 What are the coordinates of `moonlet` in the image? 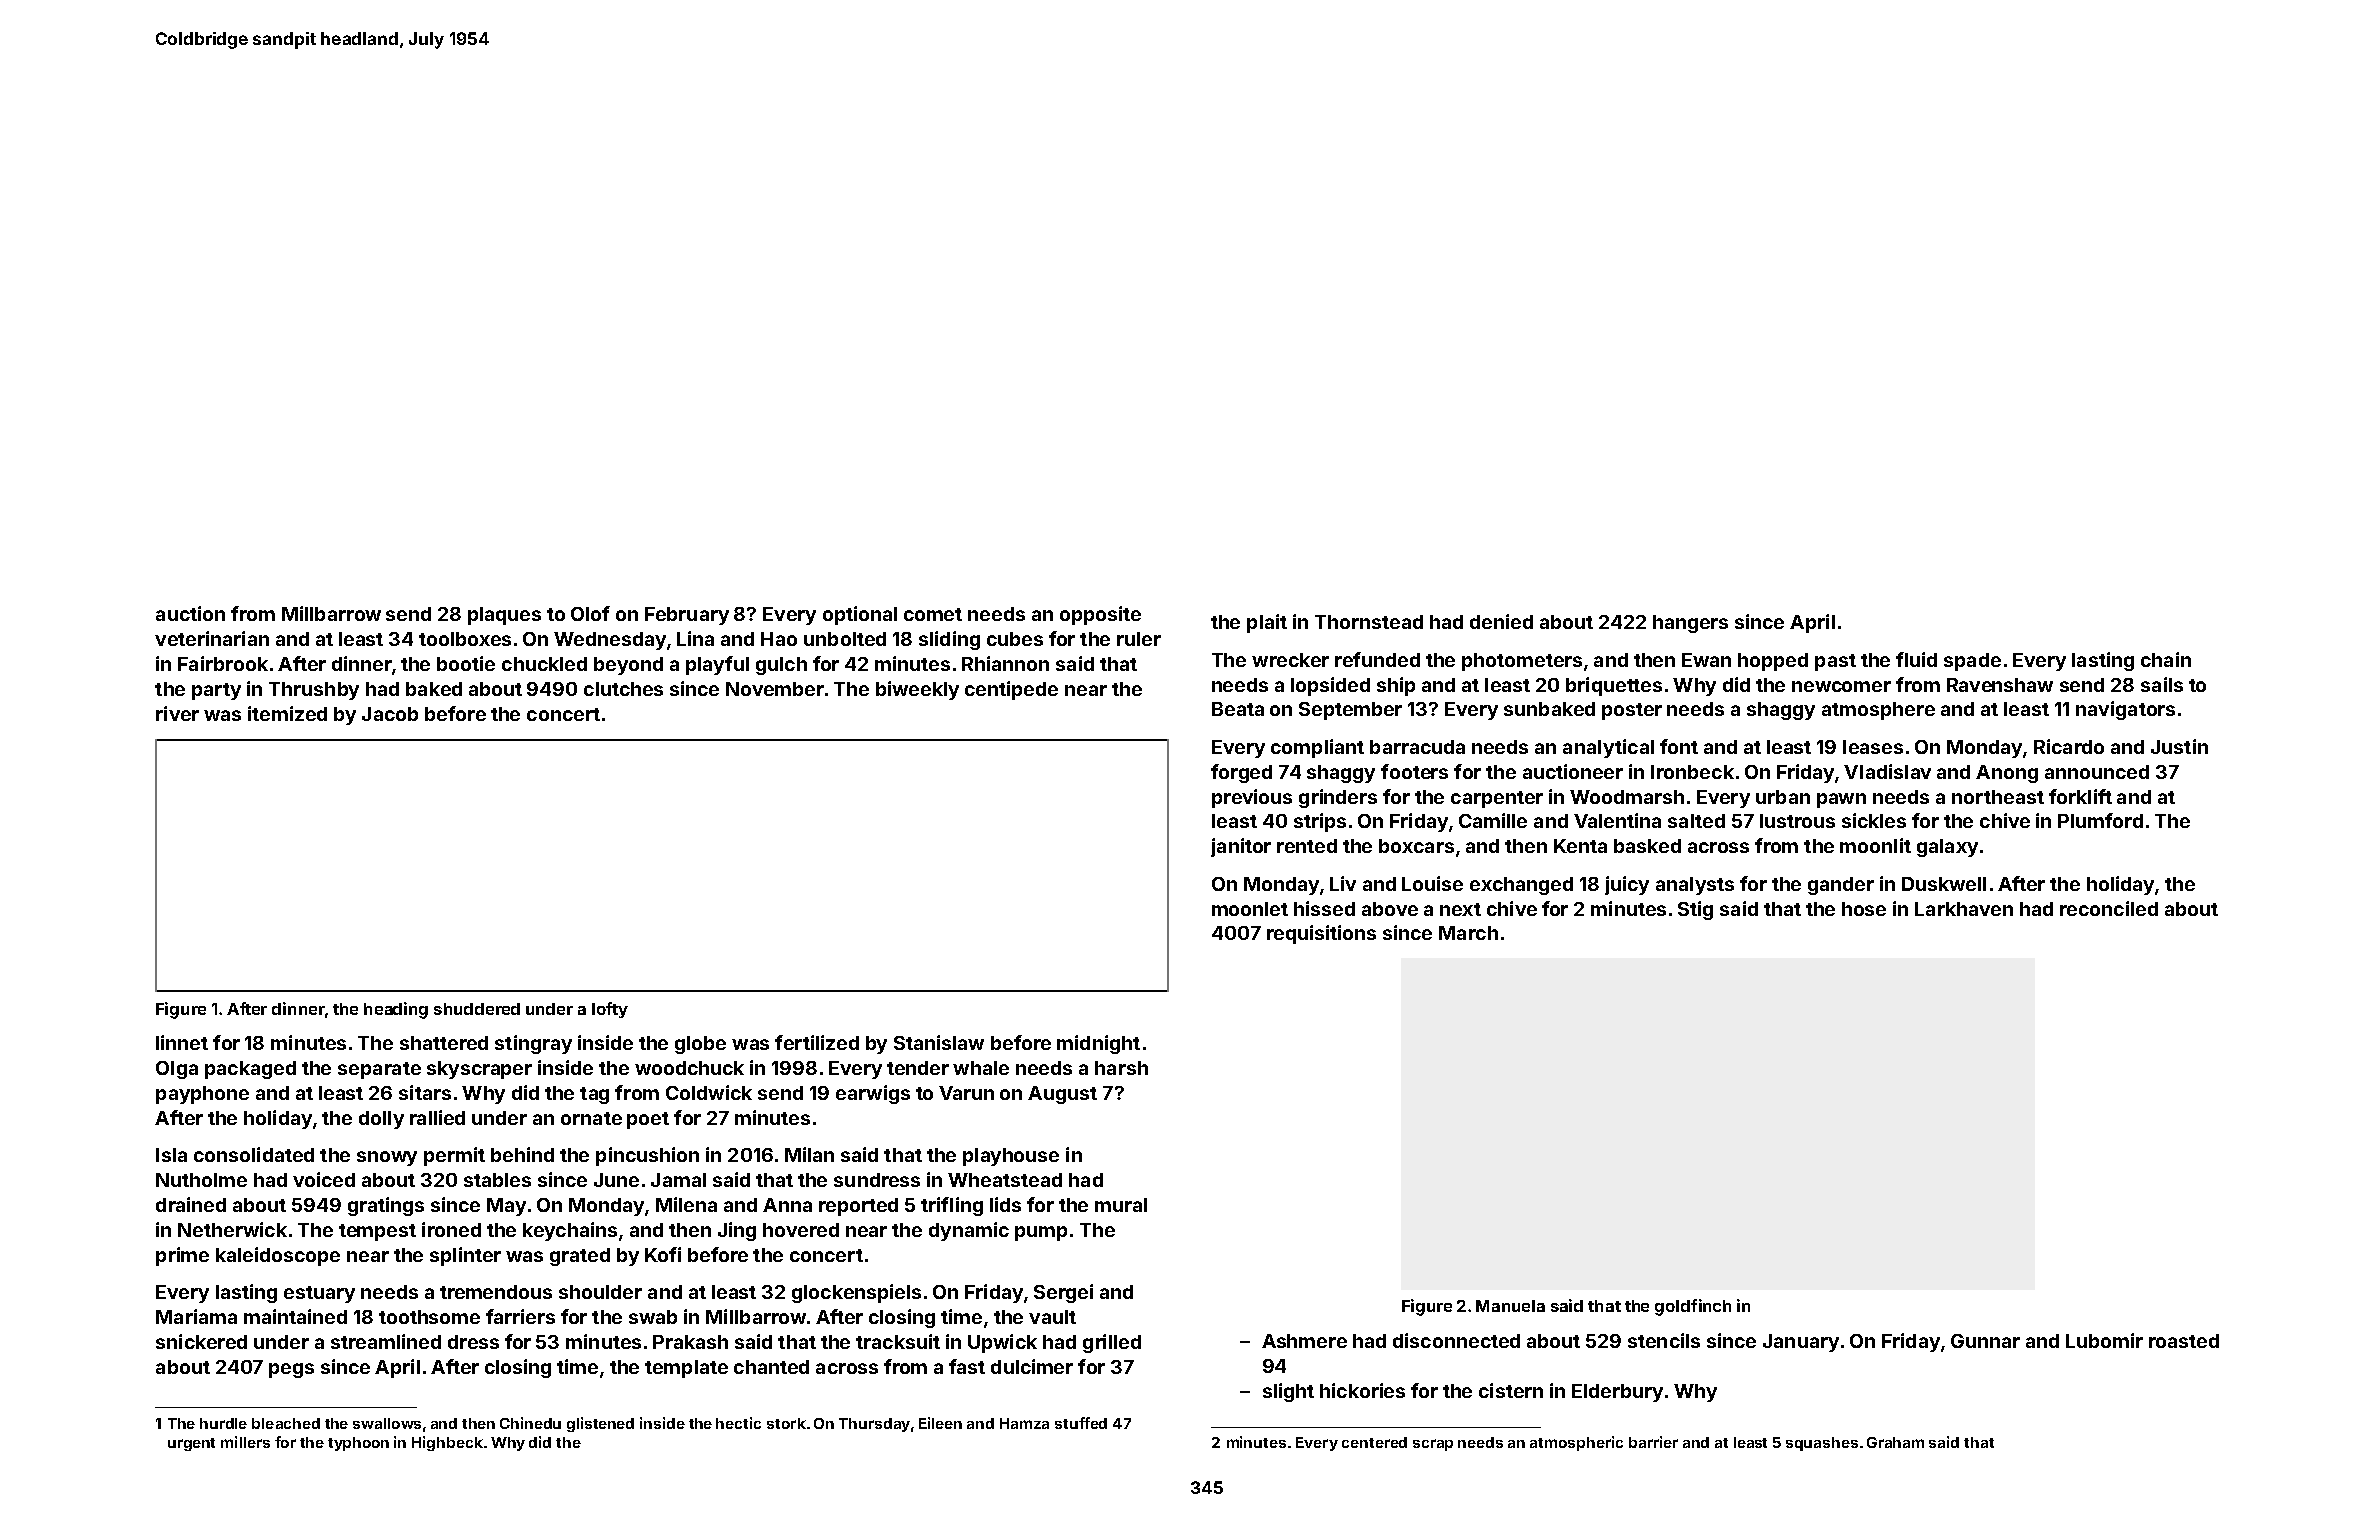 It's located at (1250, 909).
